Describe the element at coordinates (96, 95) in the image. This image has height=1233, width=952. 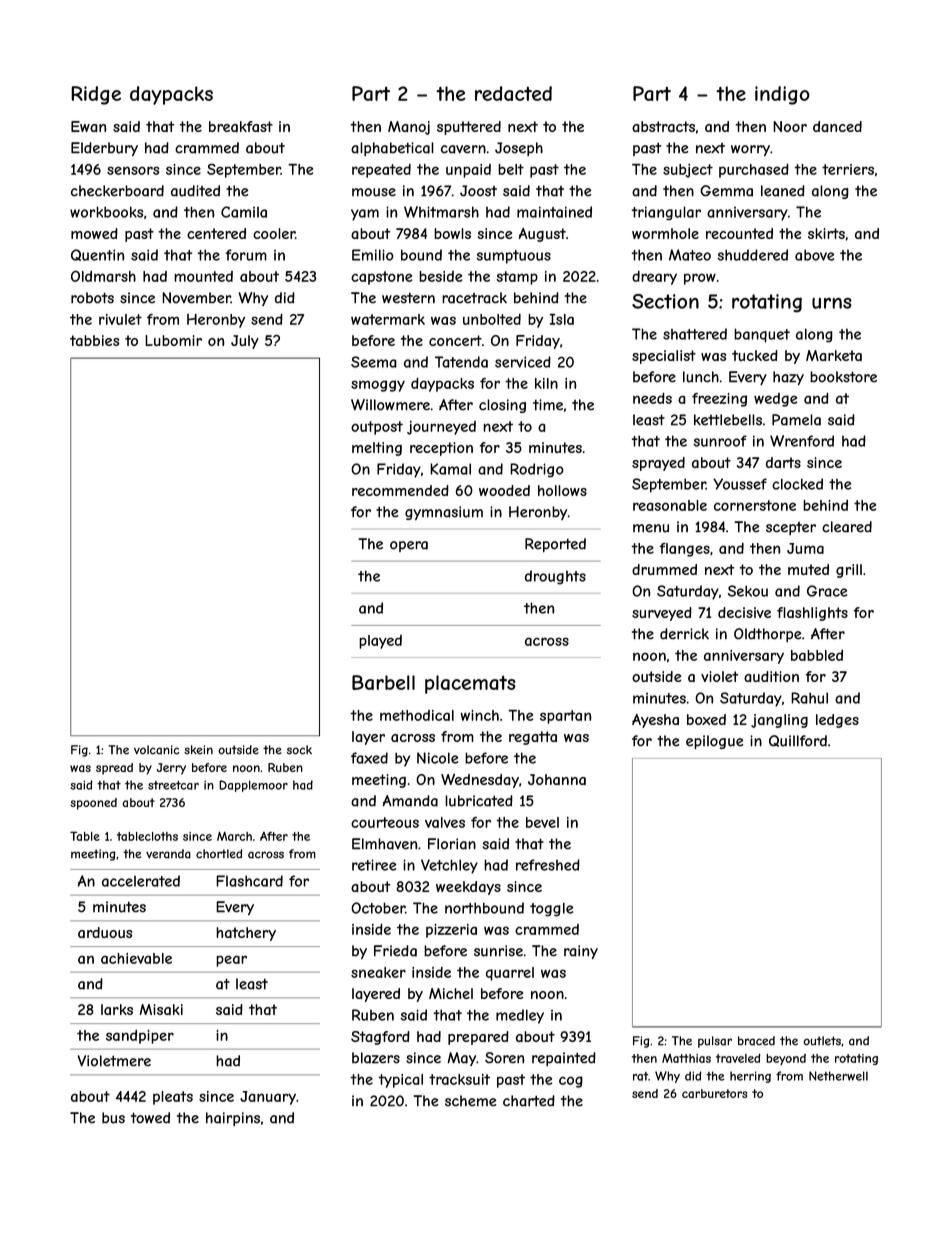
I see `Ridge` at that location.
